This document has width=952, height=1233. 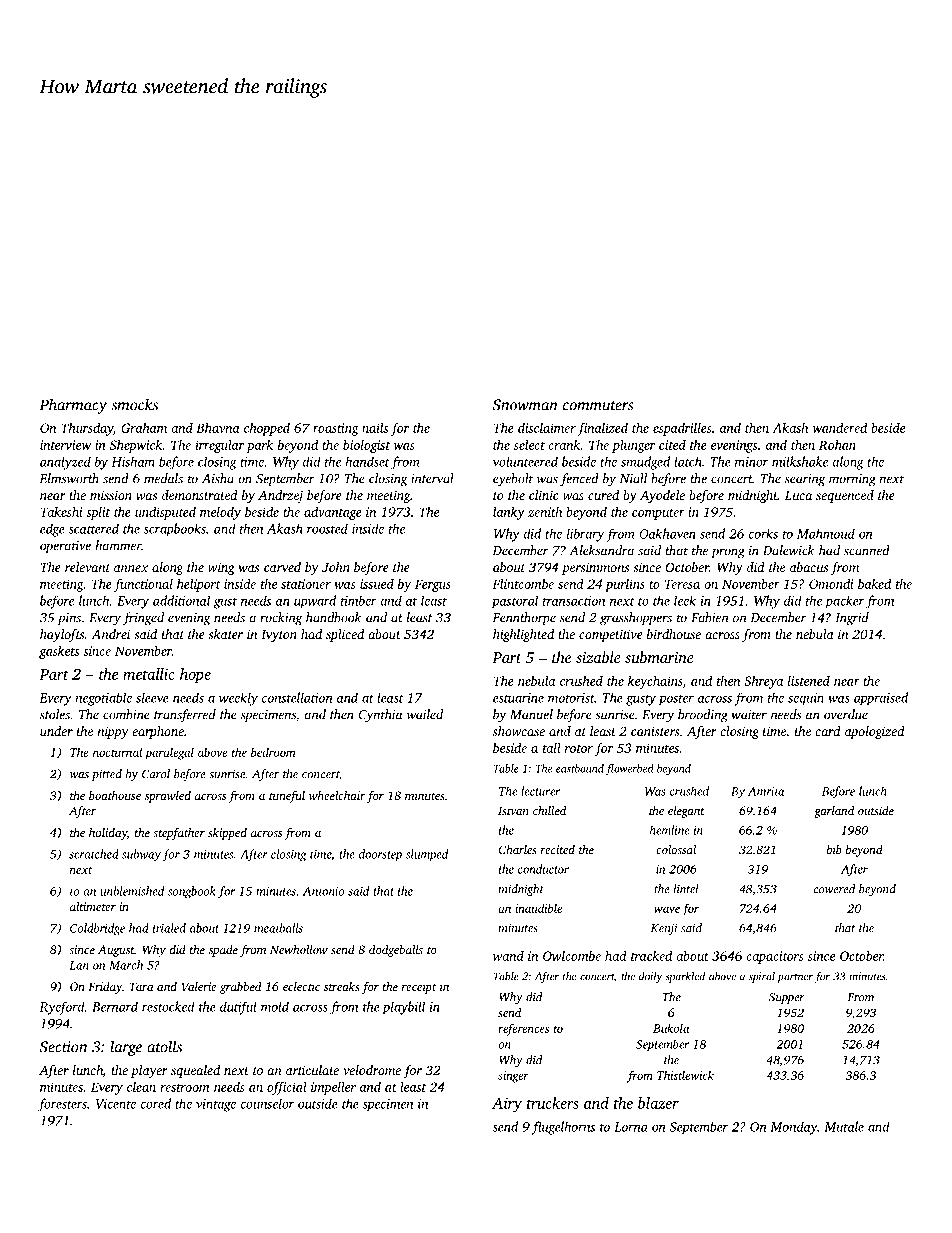 What do you see at coordinates (169, 928) in the document?
I see `trialed` at bounding box center [169, 928].
